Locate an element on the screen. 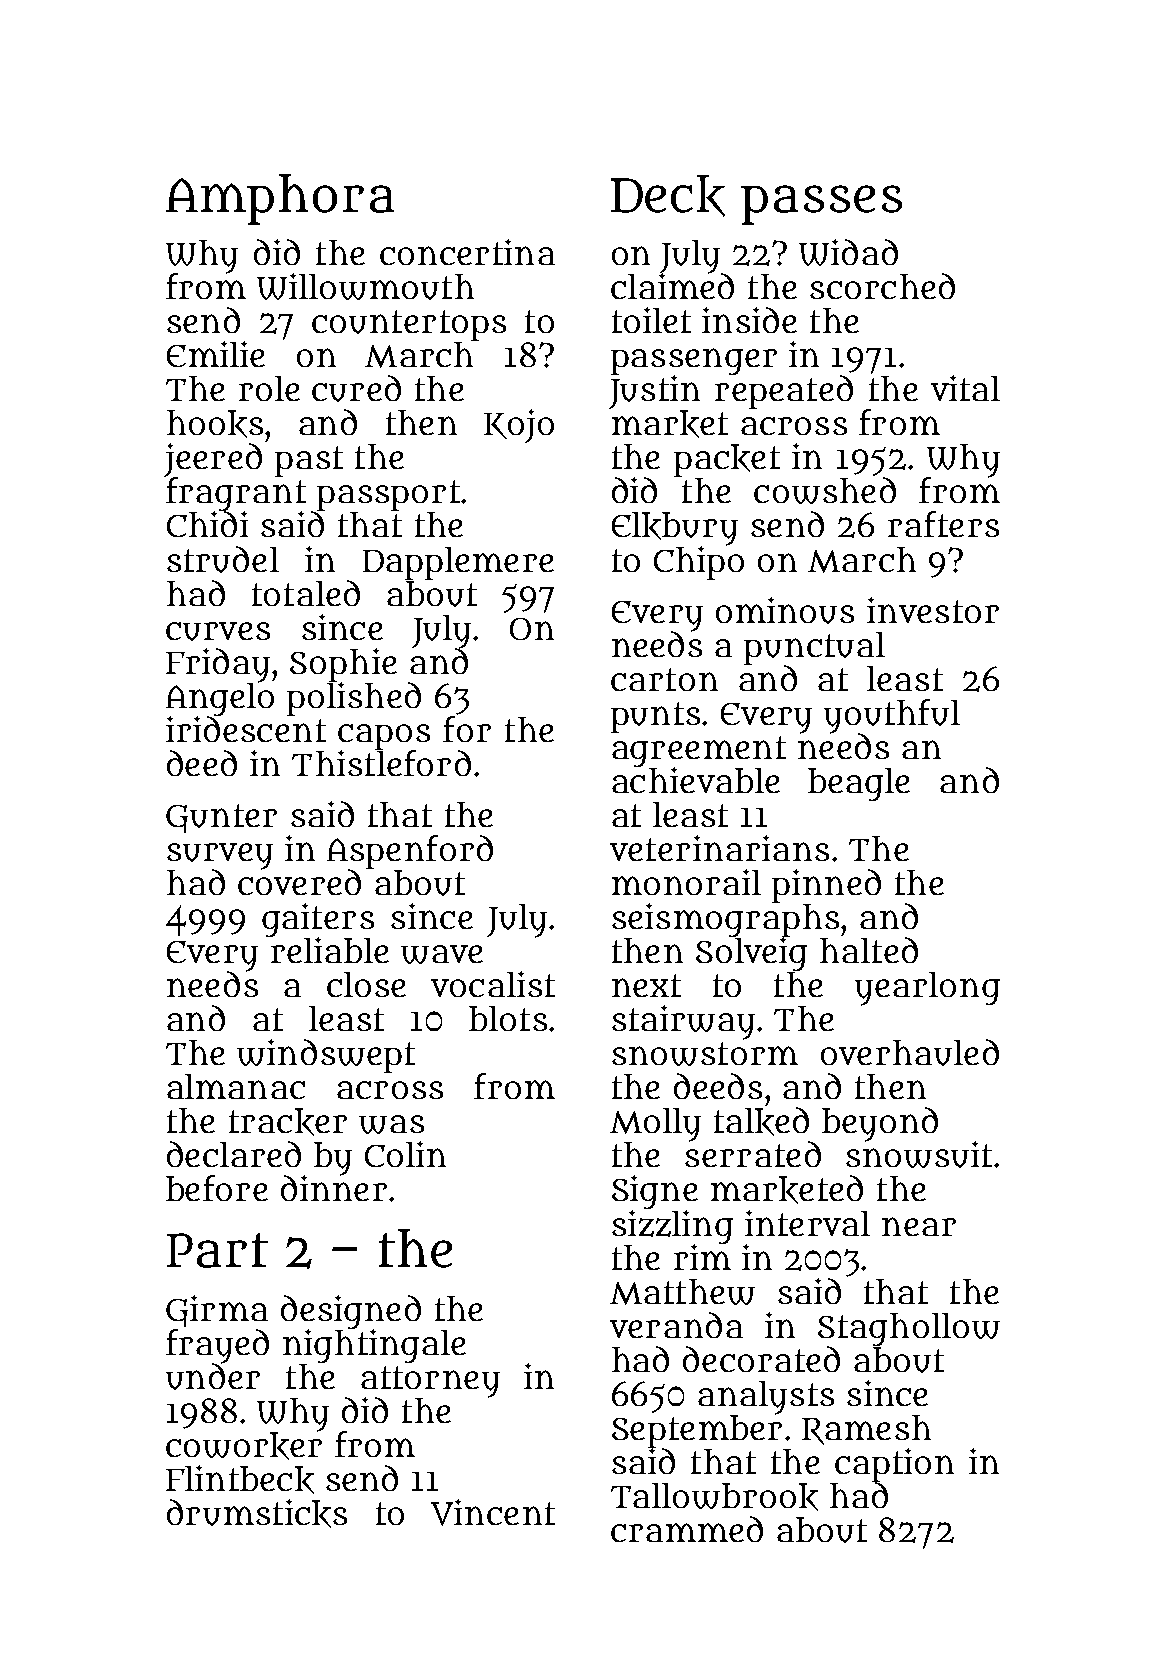  Deck is located at coordinates (668, 196).
